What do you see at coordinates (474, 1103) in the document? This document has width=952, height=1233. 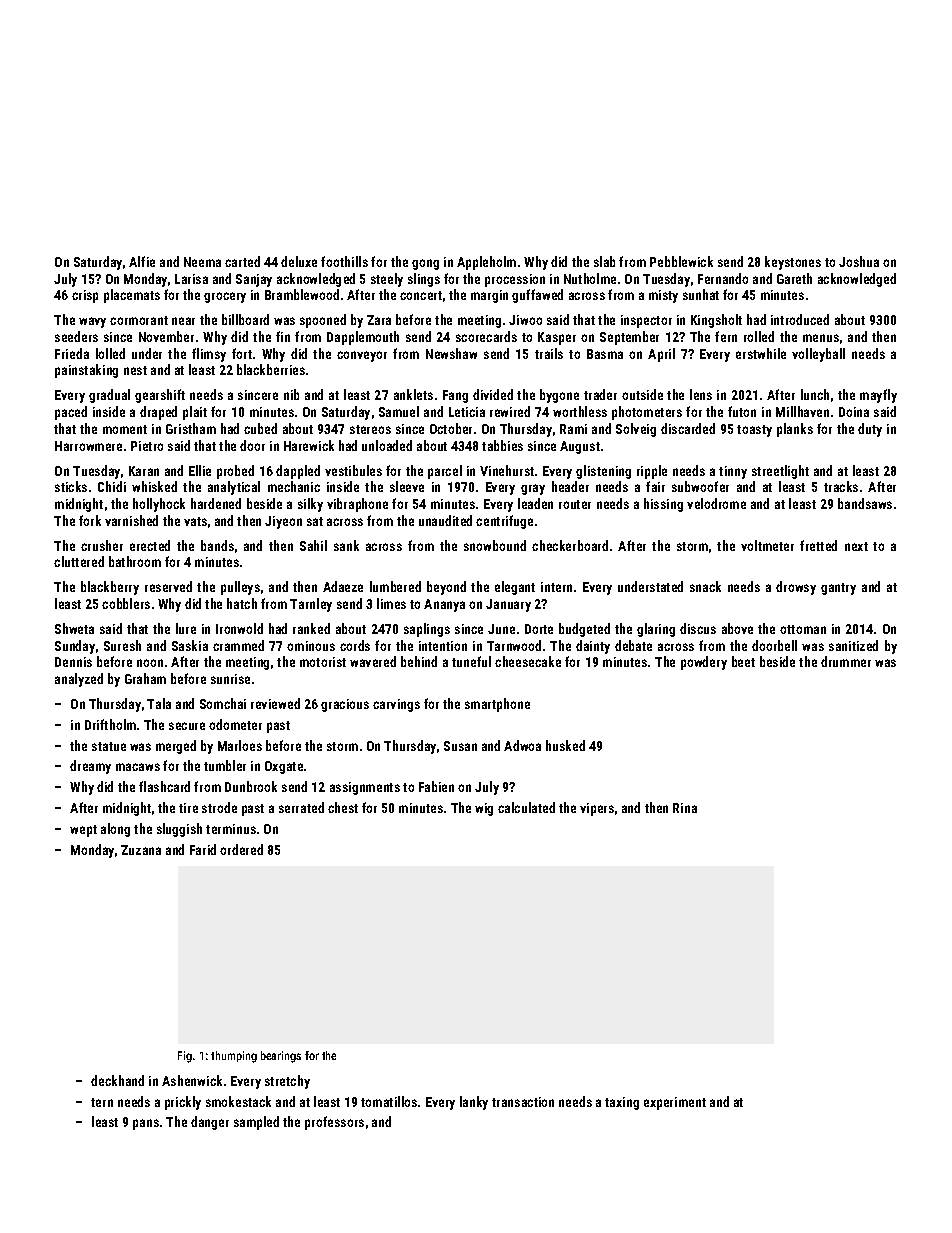 I see `lanky` at bounding box center [474, 1103].
